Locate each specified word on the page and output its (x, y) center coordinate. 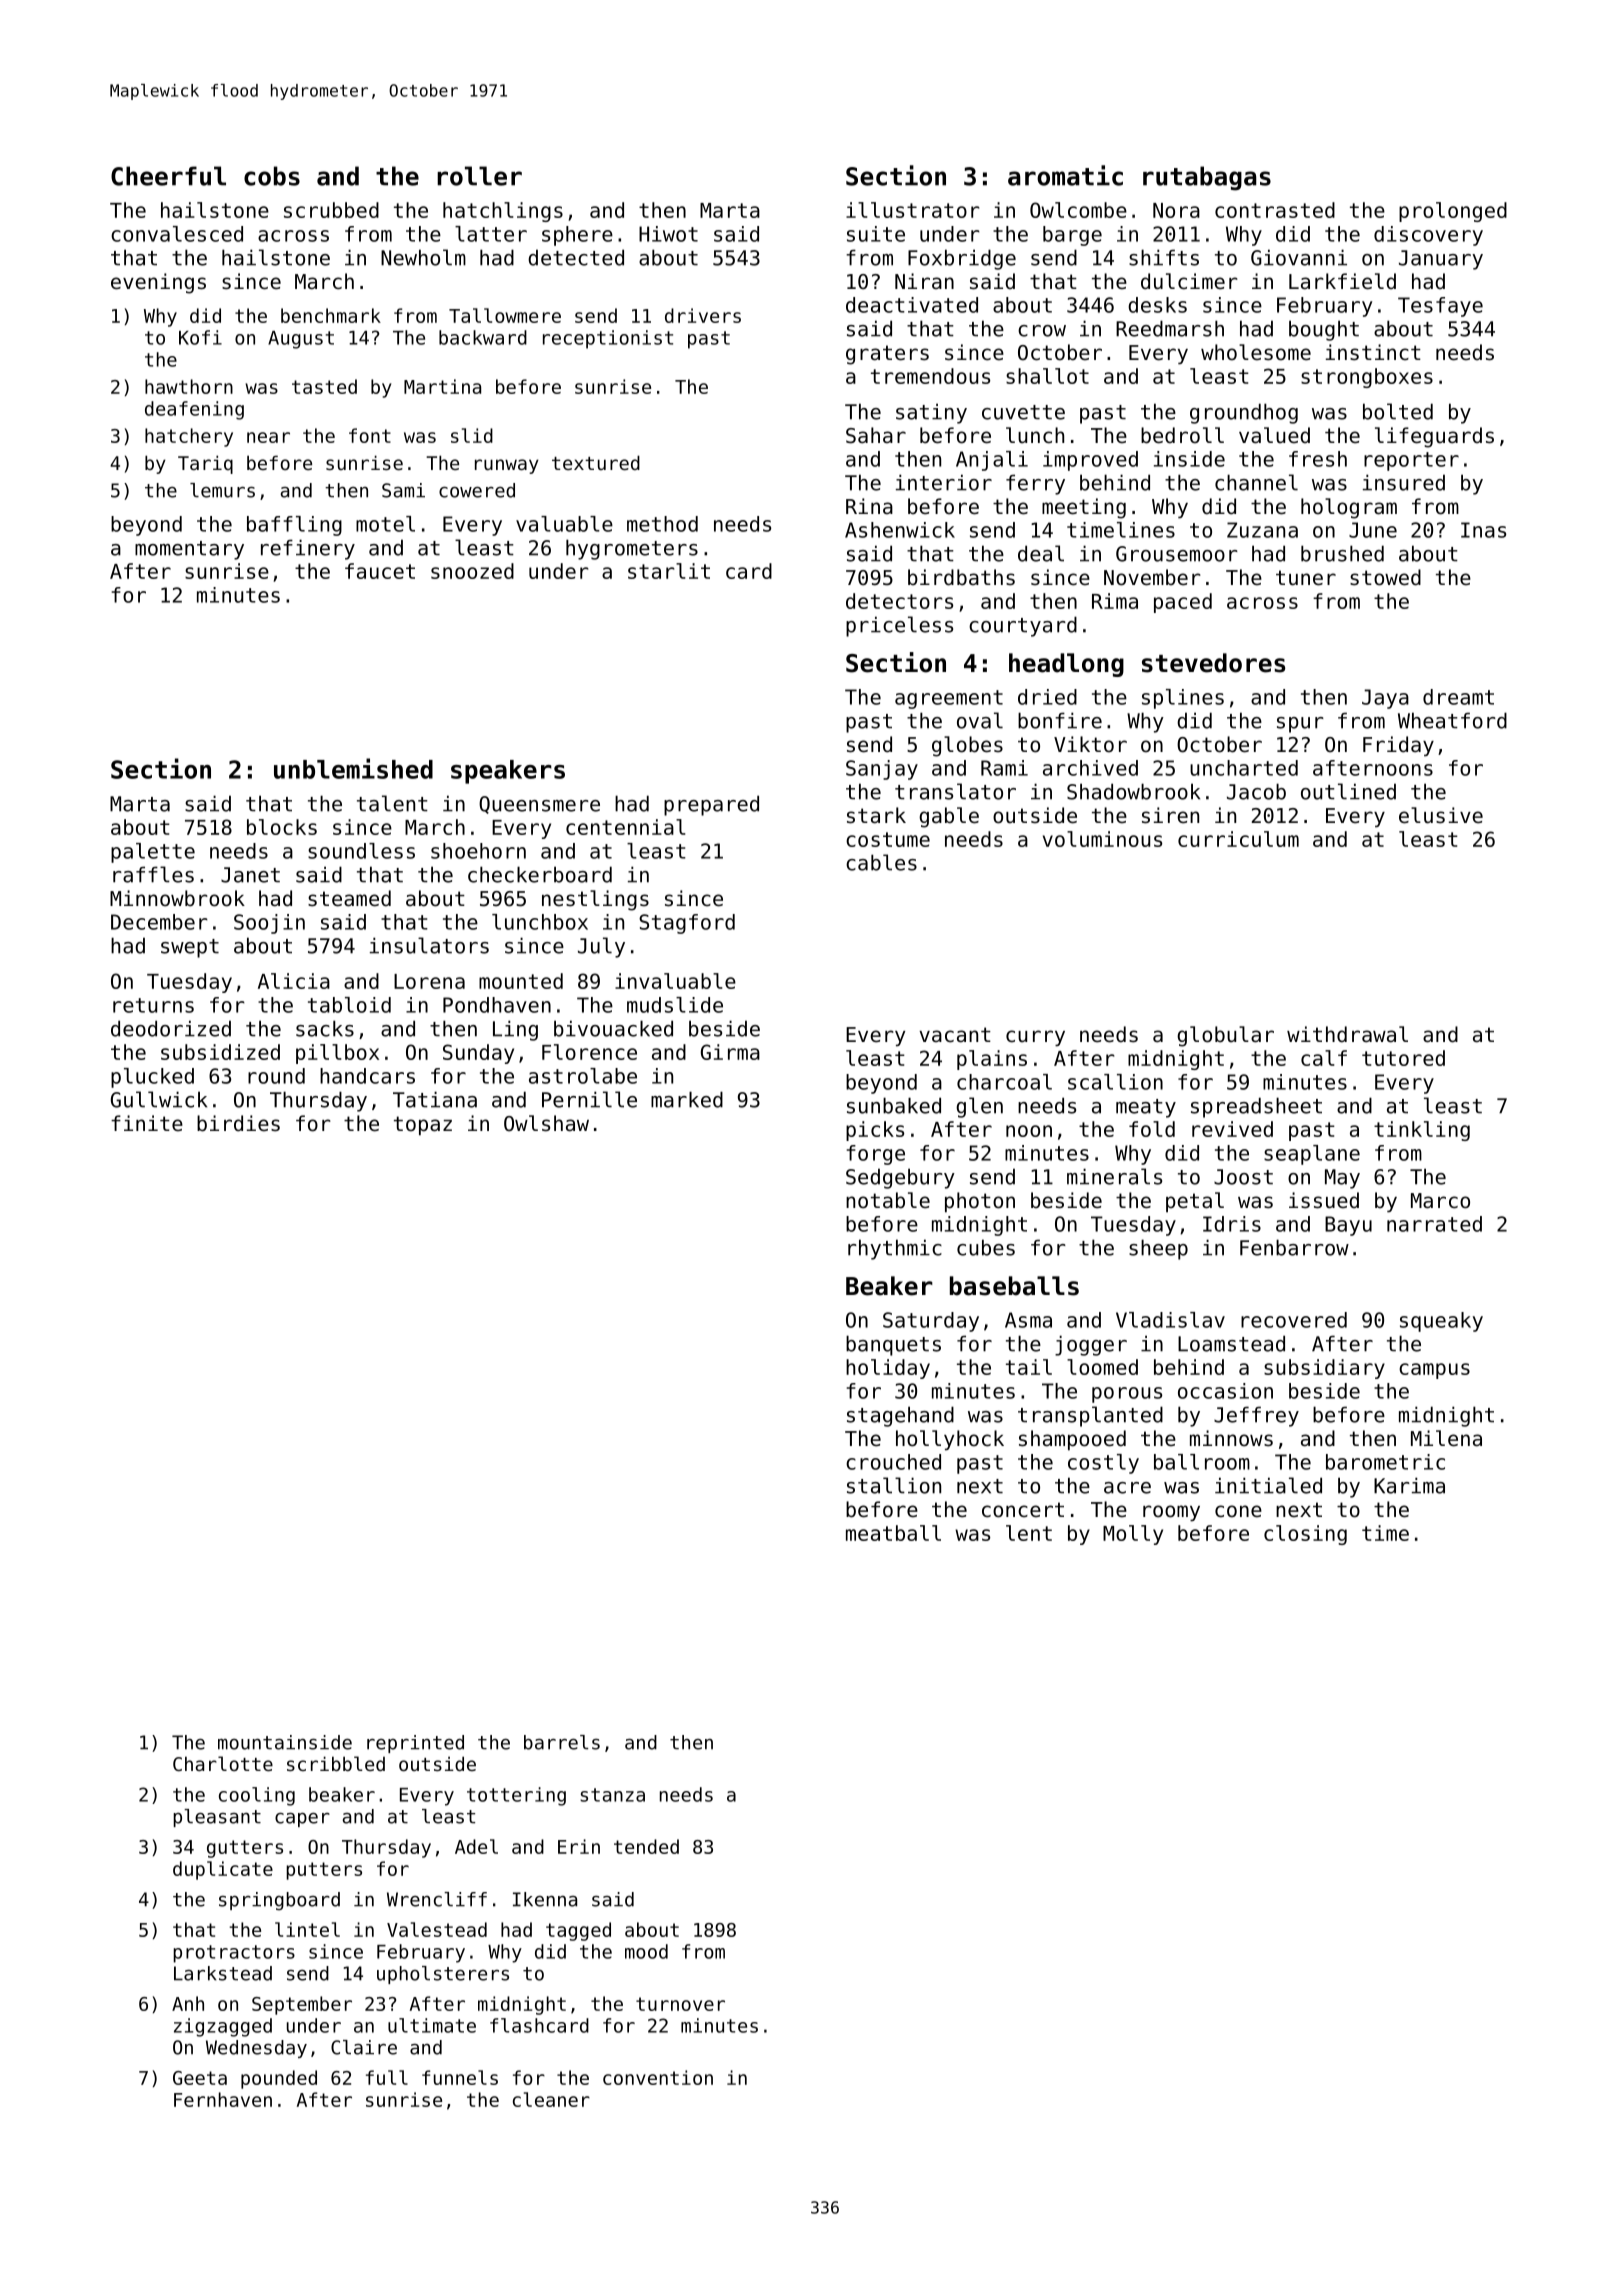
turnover (680, 2004)
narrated (1434, 1224)
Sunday (478, 1054)
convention (658, 2077)
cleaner (551, 2099)
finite (147, 1123)
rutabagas (1207, 178)
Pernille (589, 1099)
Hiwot (668, 234)
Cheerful (168, 176)
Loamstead (1231, 1343)
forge (876, 1155)
